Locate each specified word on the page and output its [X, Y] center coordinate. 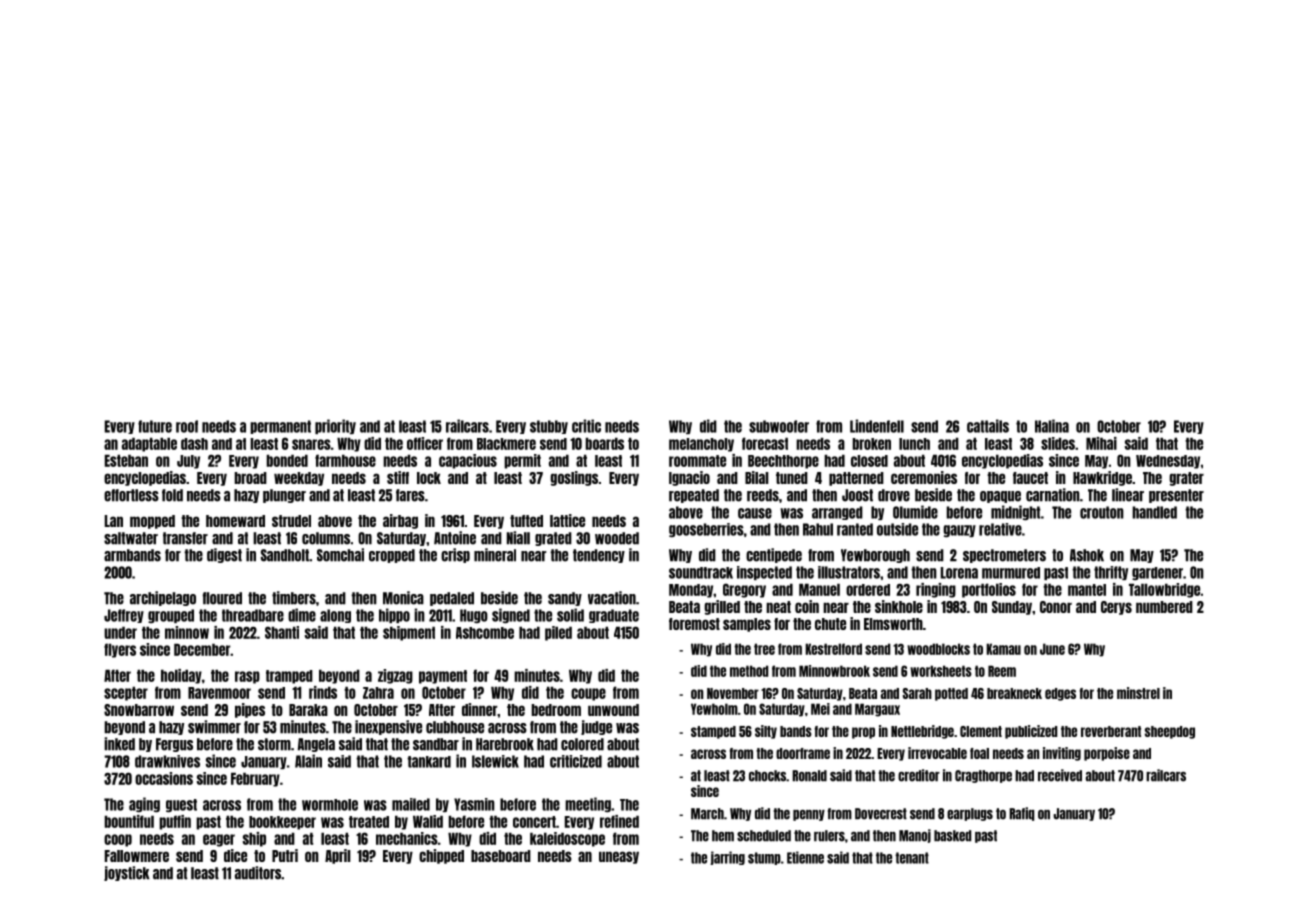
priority [335, 426]
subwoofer [779, 426]
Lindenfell [877, 426]
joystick [127, 873]
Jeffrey [124, 616]
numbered [1164, 607]
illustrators [849, 572]
